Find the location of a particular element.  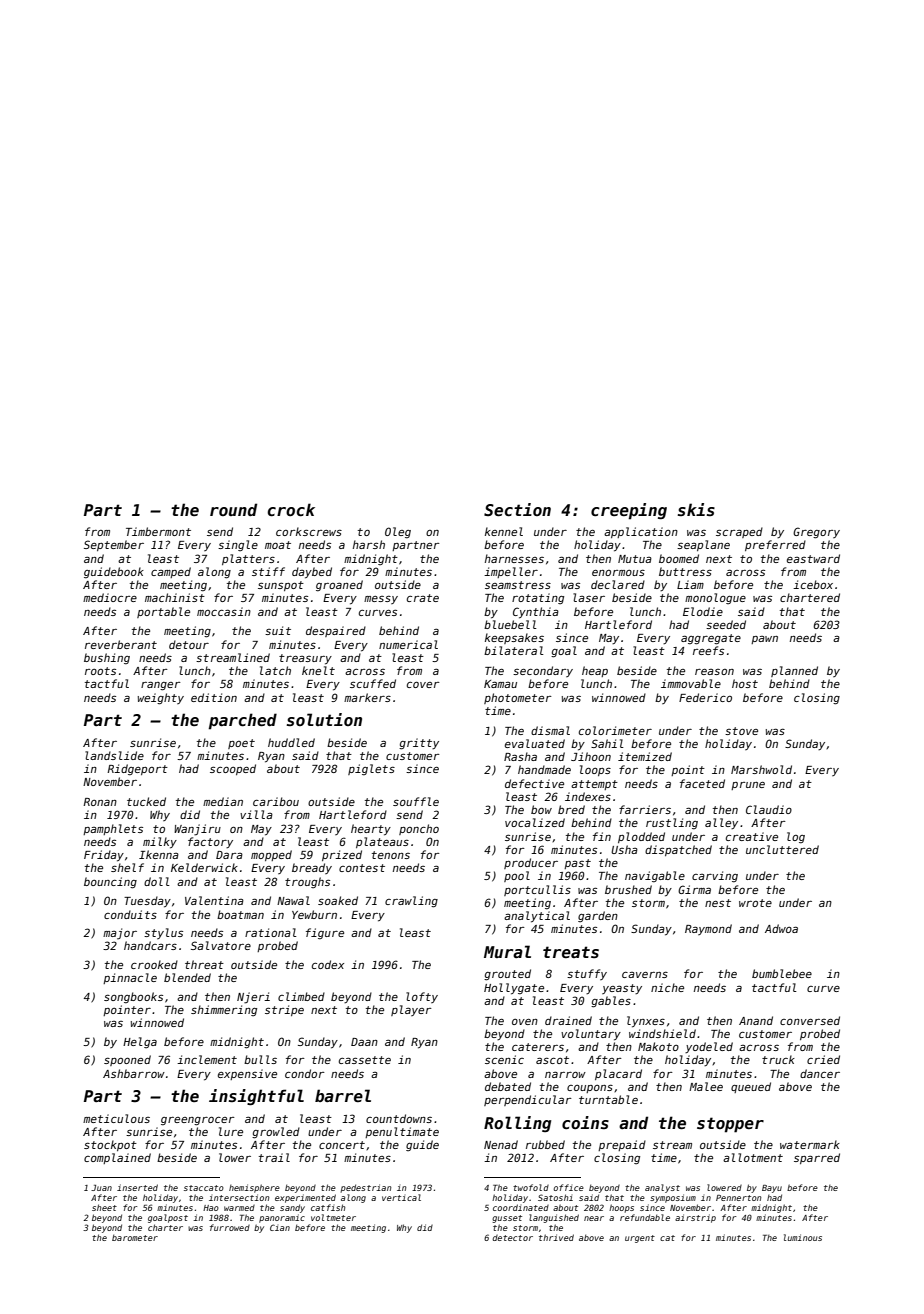

factory is located at coordinates (210, 842).
